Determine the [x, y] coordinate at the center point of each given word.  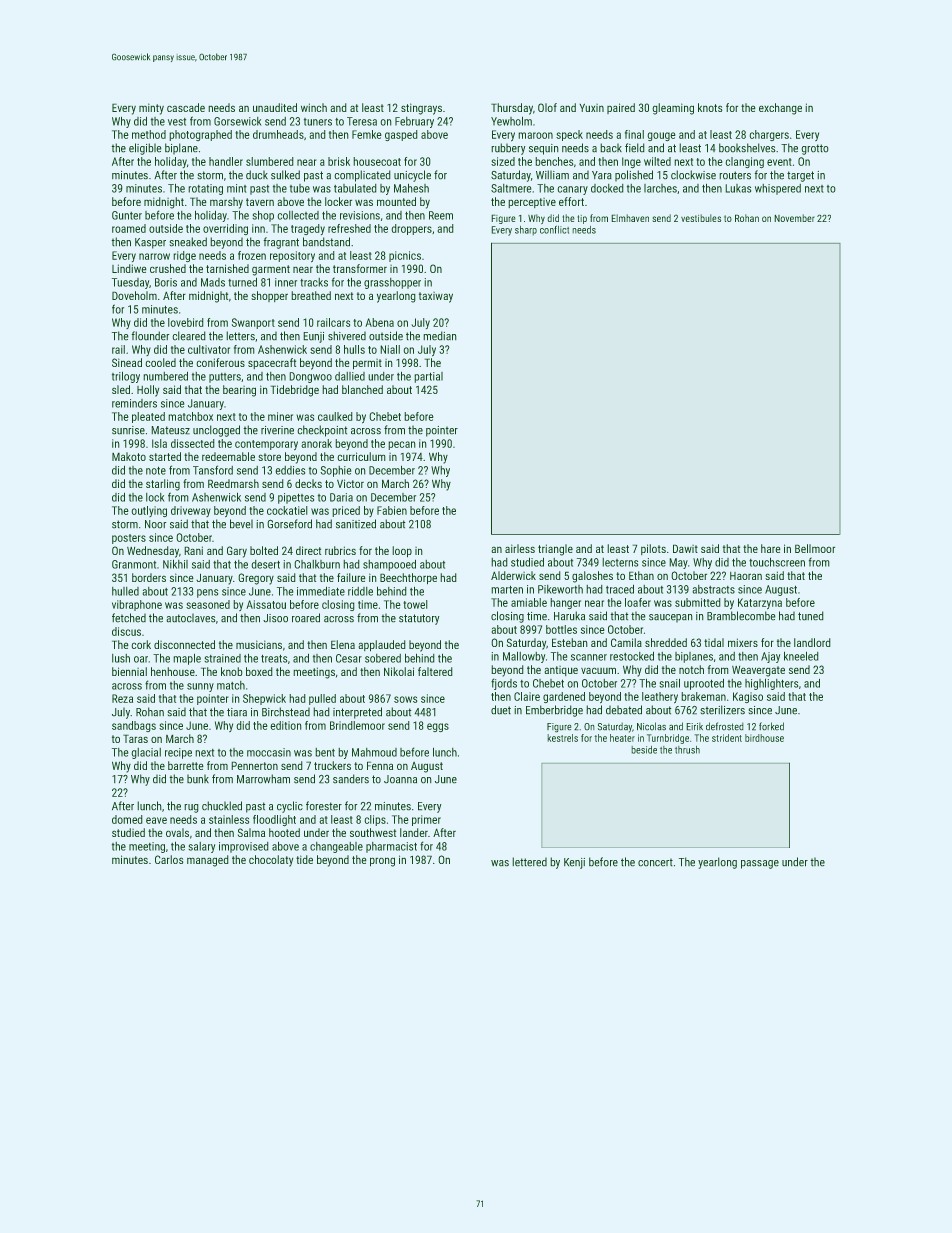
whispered [778, 189]
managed [207, 861]
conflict [554, 230]
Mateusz [171, 430]
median [440, 335]
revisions [360, 215]
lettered [530, 861]
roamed [129, 228]
